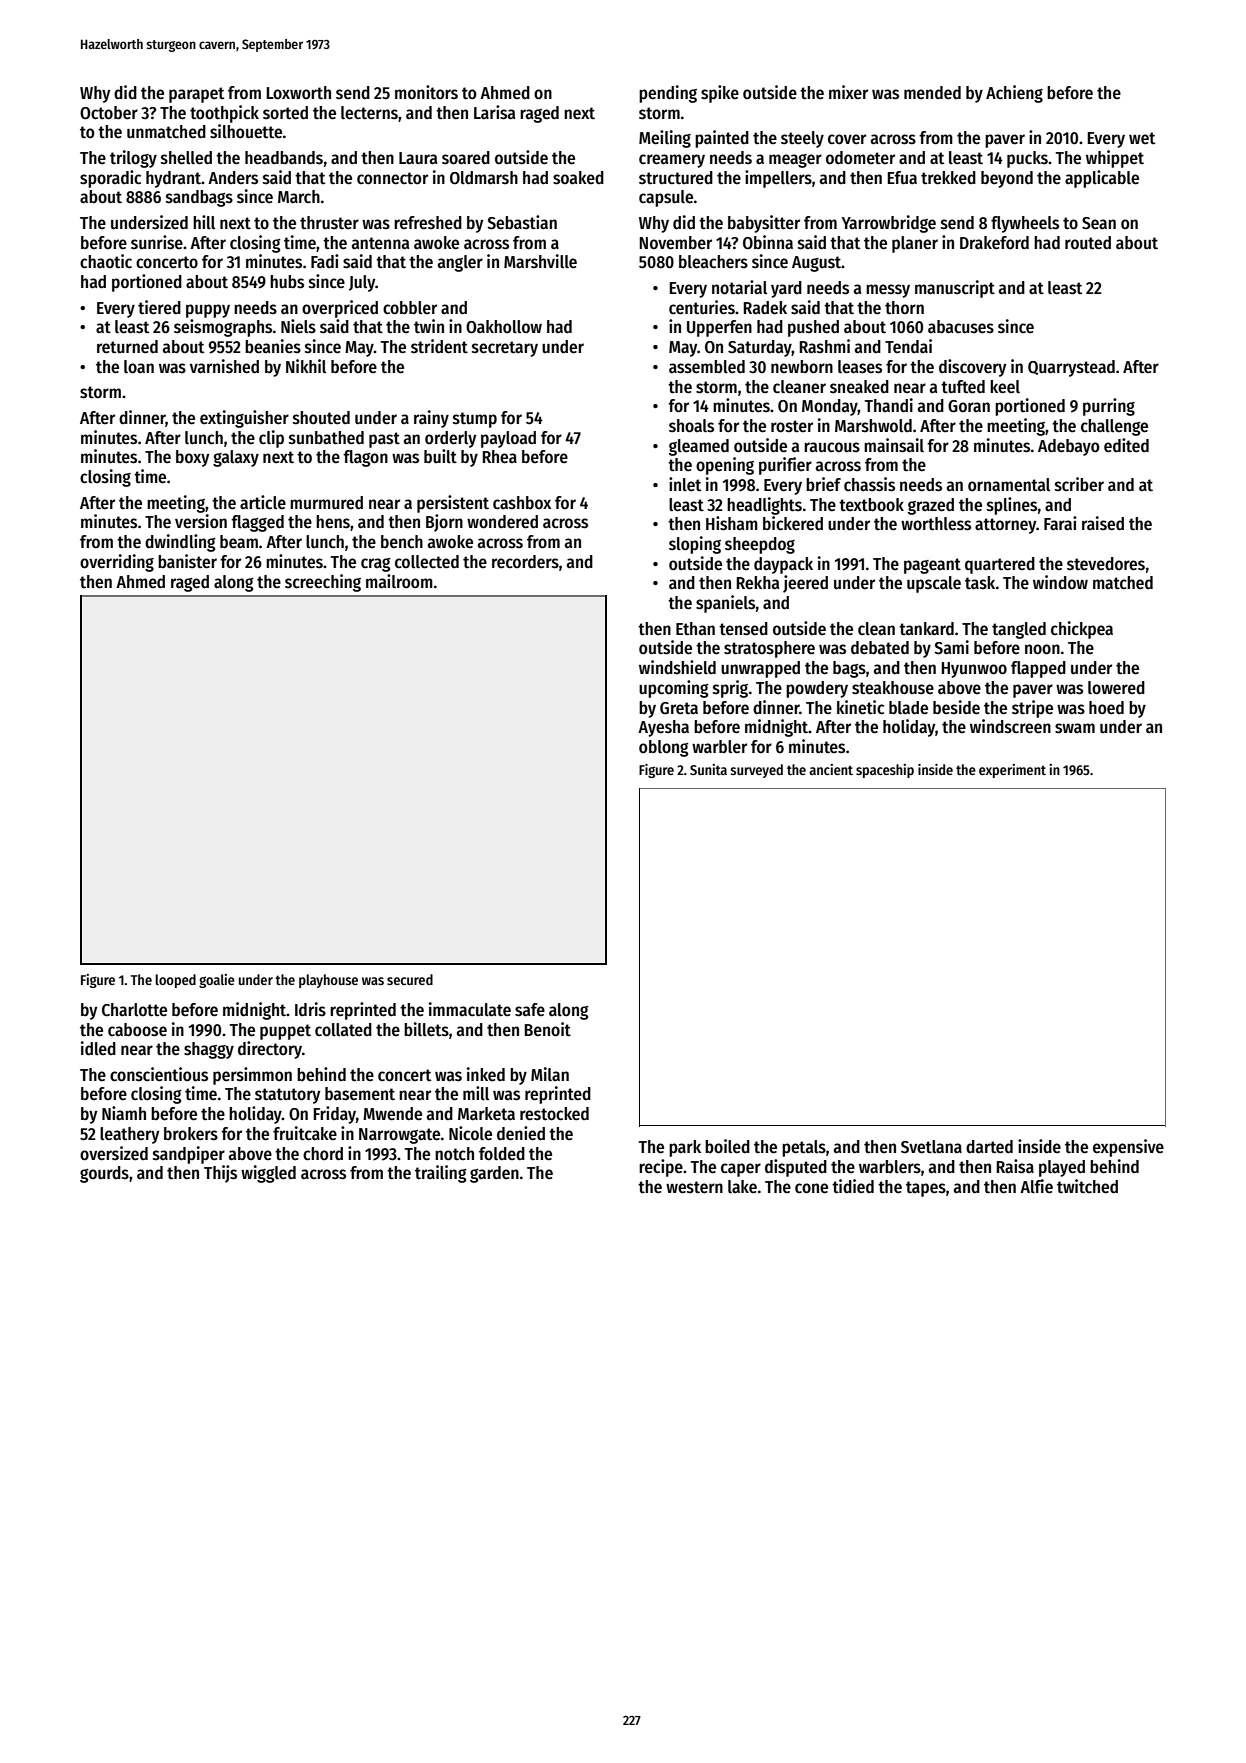 The image size is (1246, 1763). I want to click on edited, so click(1126, 445).
